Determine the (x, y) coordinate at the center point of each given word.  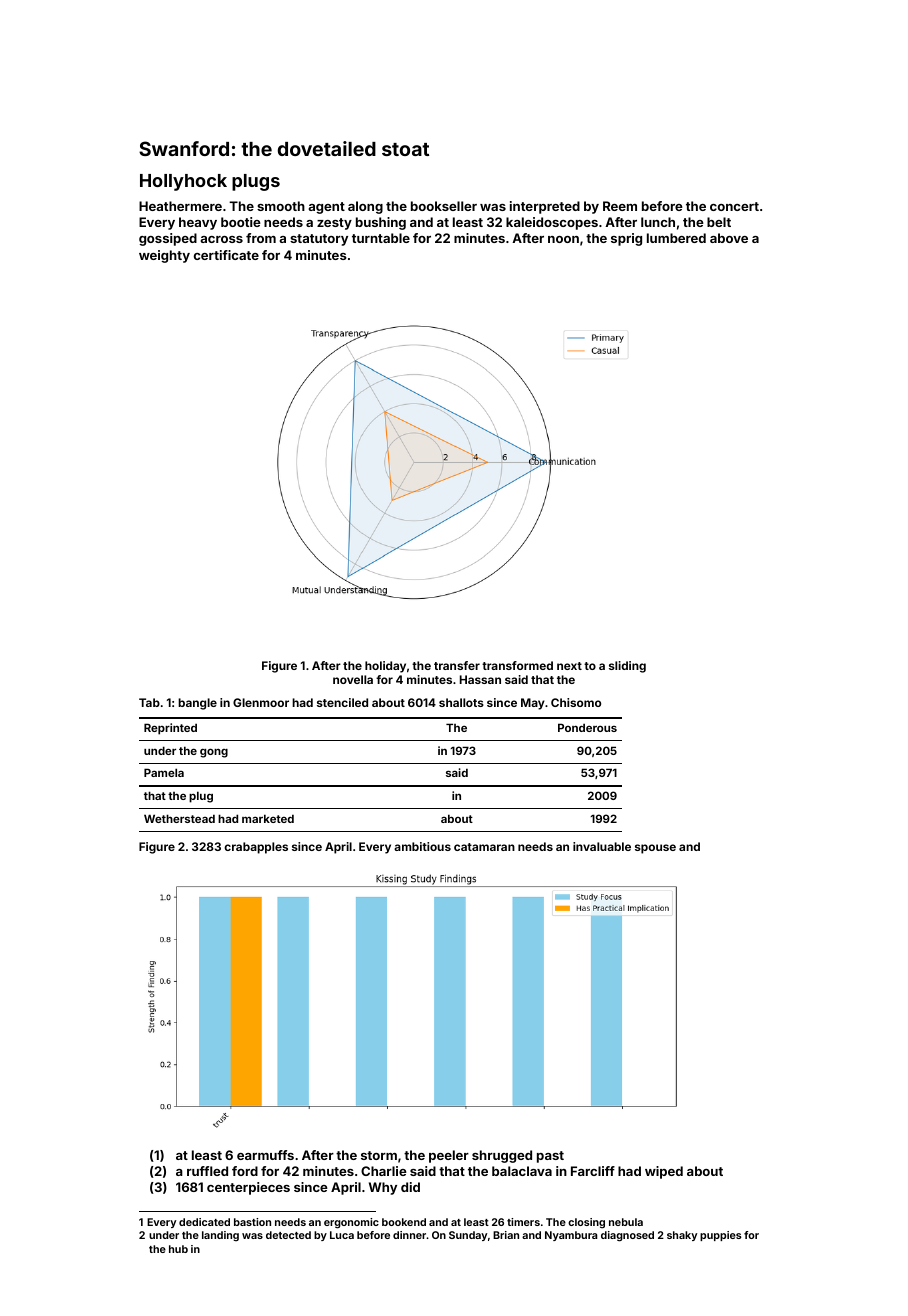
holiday (385, 667)
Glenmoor (261, 702)
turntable (381, 238)
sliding (627, 667)
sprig (626, 239)
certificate (226, 255)
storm (379, 1155)
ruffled (207, 1171)
